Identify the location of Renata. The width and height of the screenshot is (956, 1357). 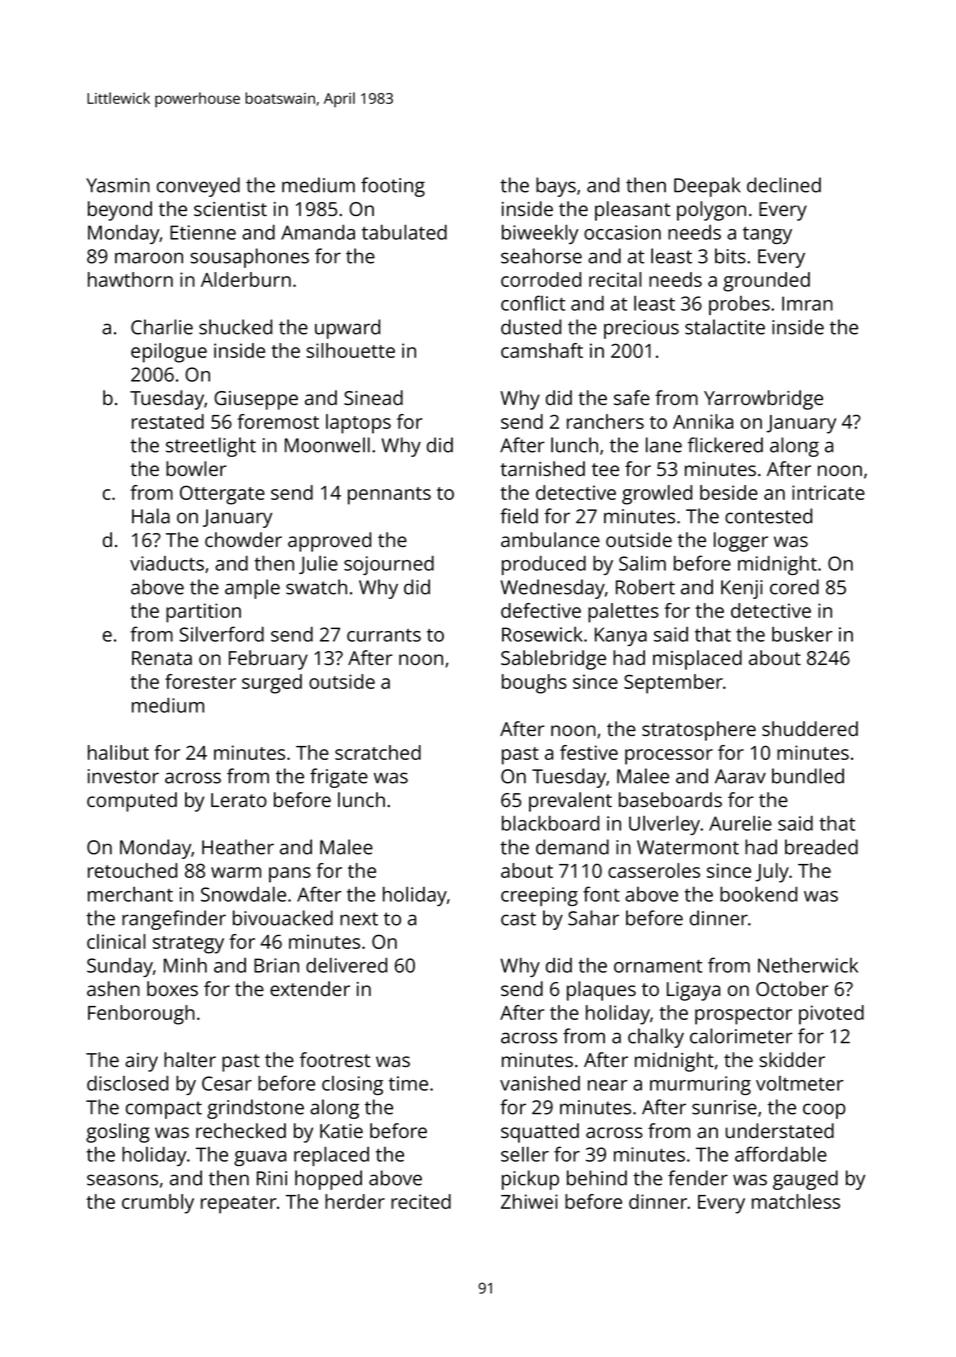
(162, 658).
